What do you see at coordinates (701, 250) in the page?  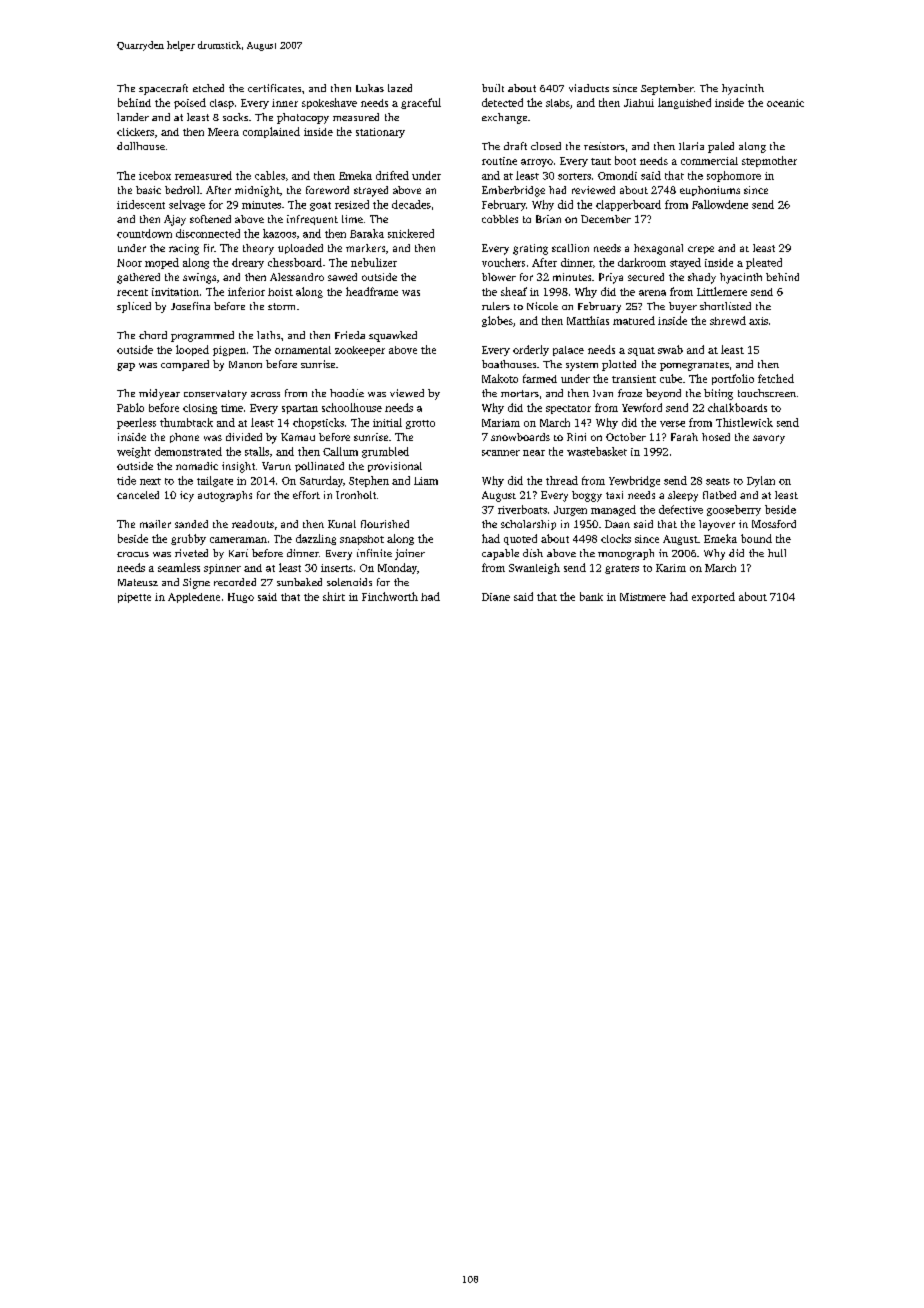 I see `crepe` at bounding box center [701, 250].
